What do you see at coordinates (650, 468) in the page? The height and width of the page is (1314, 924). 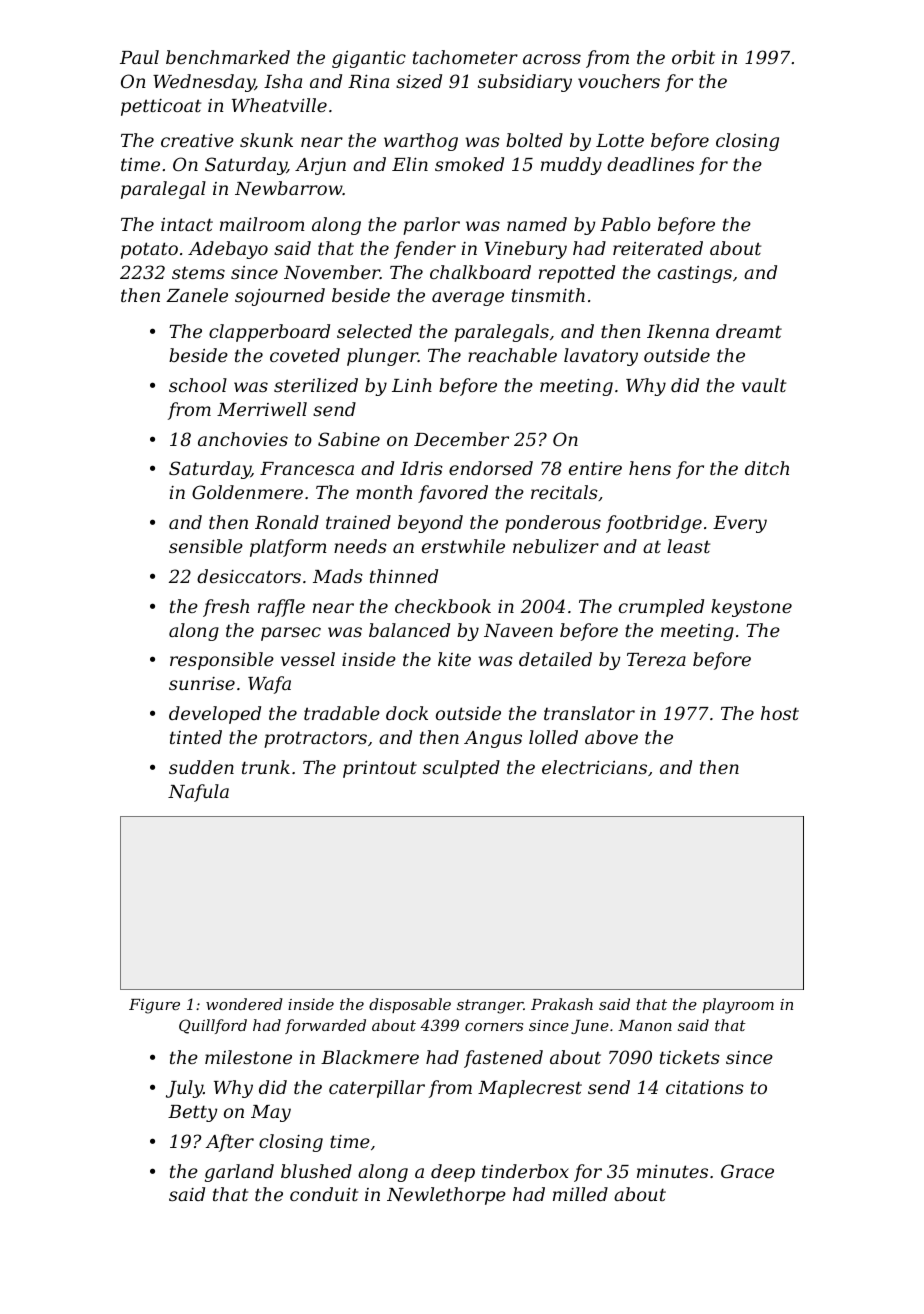 I see `hens` at bounding box center [650, 468].
